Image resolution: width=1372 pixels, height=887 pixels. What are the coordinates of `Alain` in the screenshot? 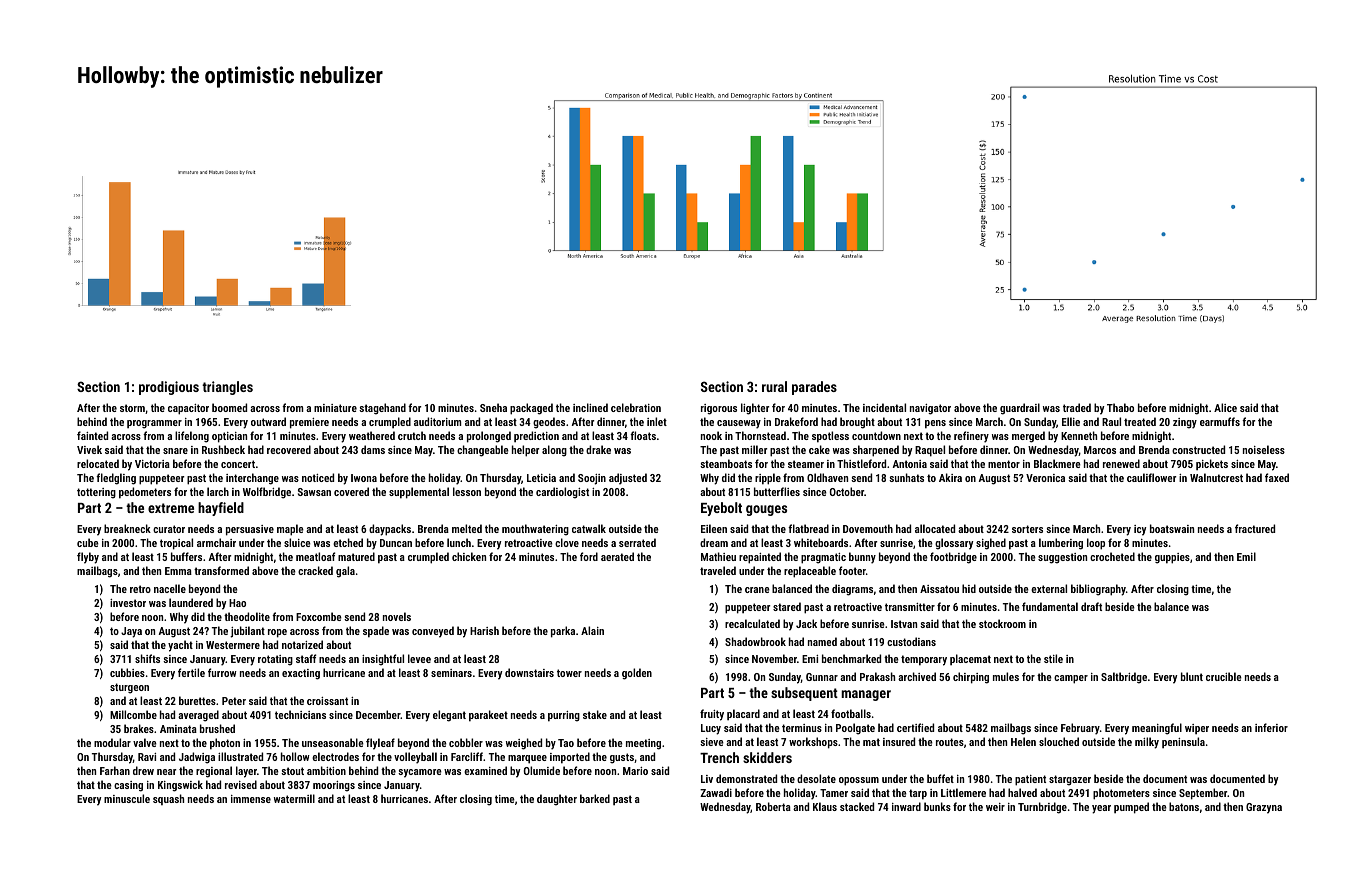 It's located at (592, 630).
